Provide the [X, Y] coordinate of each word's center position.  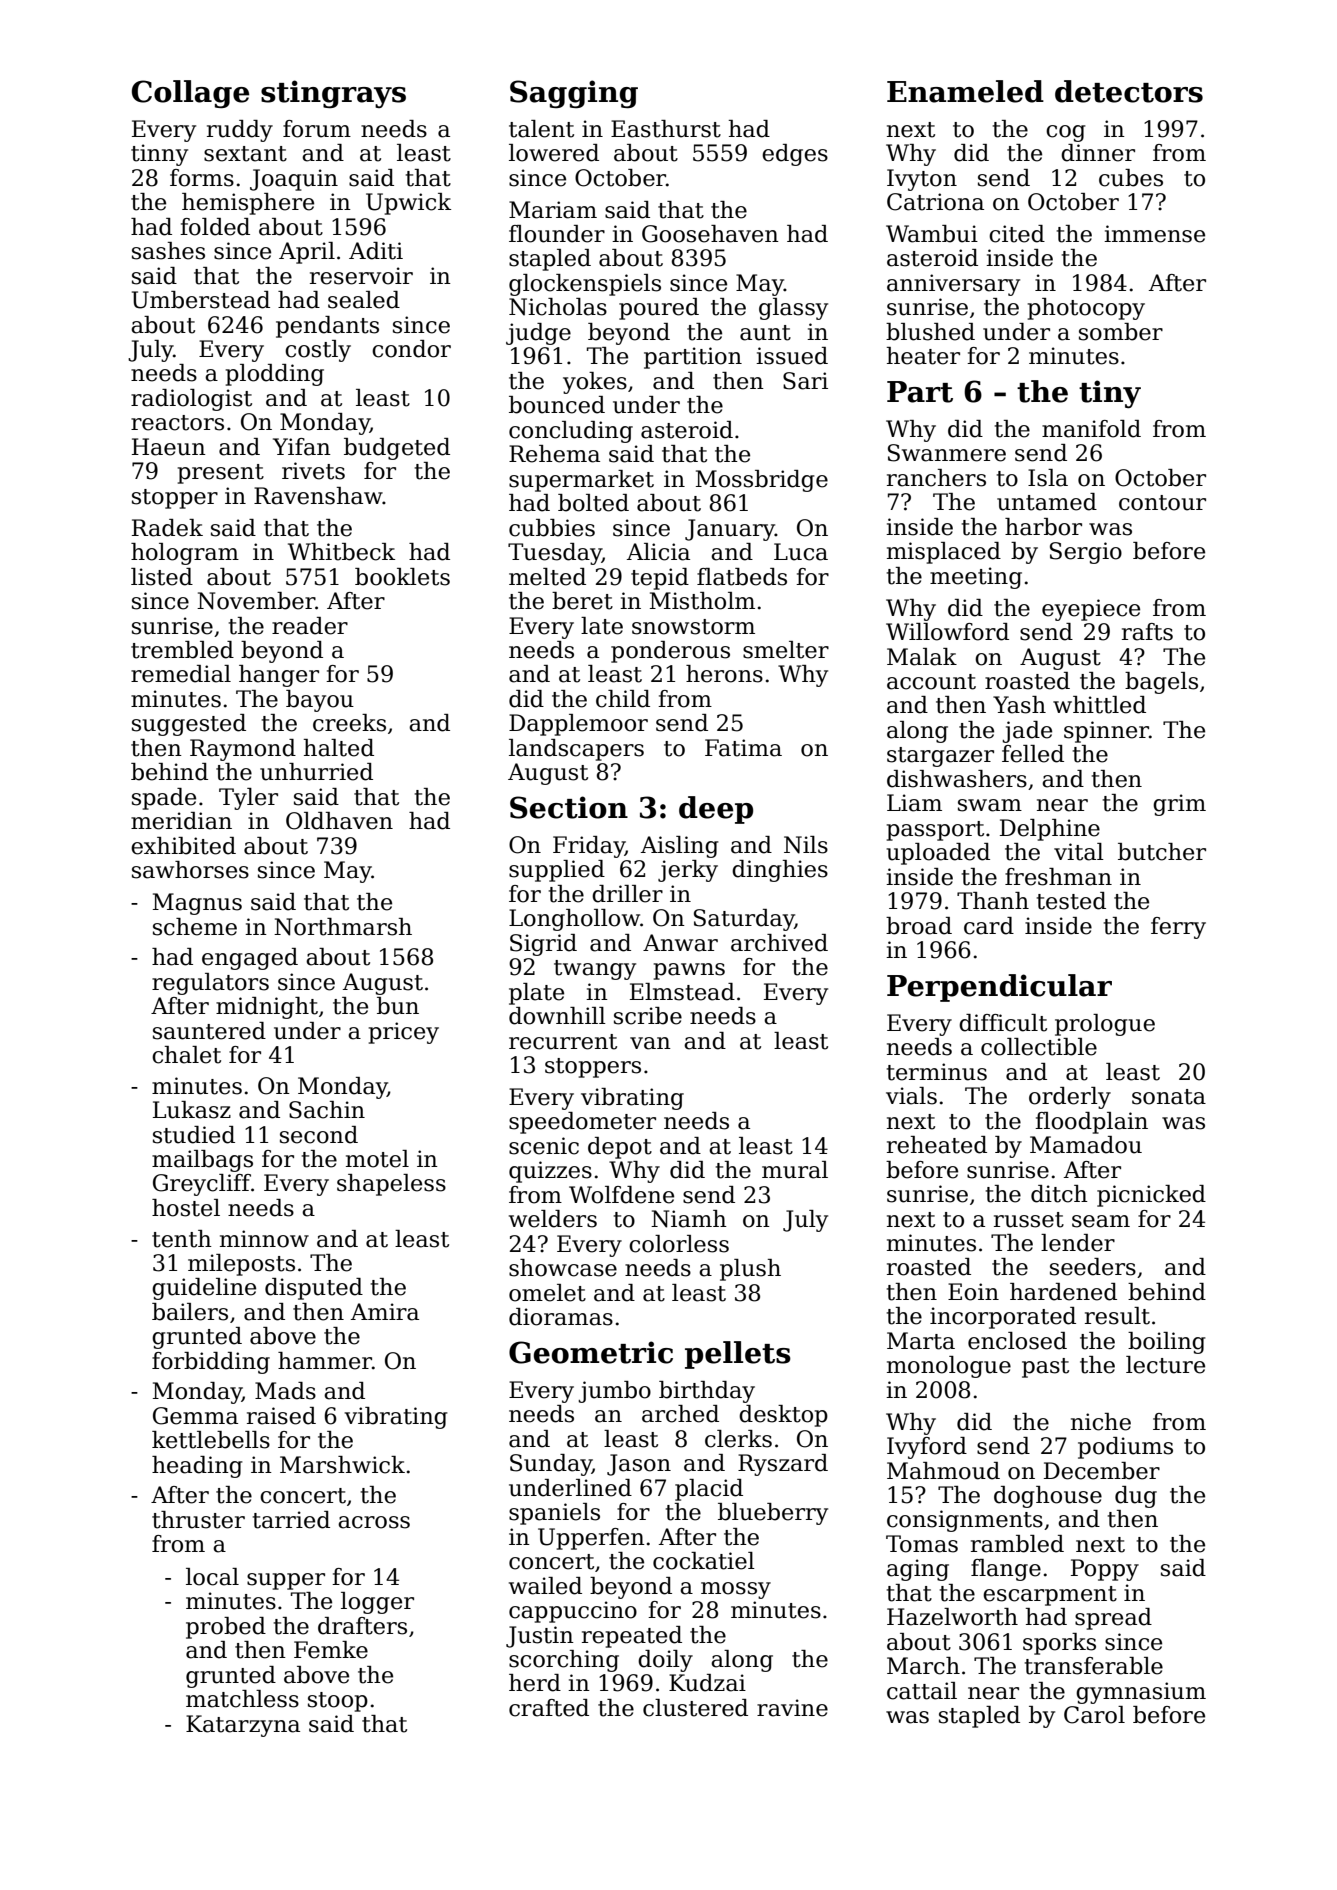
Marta [921, 1341]
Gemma [195, 1416]
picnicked [1151, 1196]
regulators [210, 984]
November [256, 601]
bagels [1161, 683]
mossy [736, 1590]
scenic [544, 1146]
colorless [679, 1244]
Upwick [408, 204]
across [374, 1522]
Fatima [743, 748]
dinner [1098, 153]
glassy [793, 309]
